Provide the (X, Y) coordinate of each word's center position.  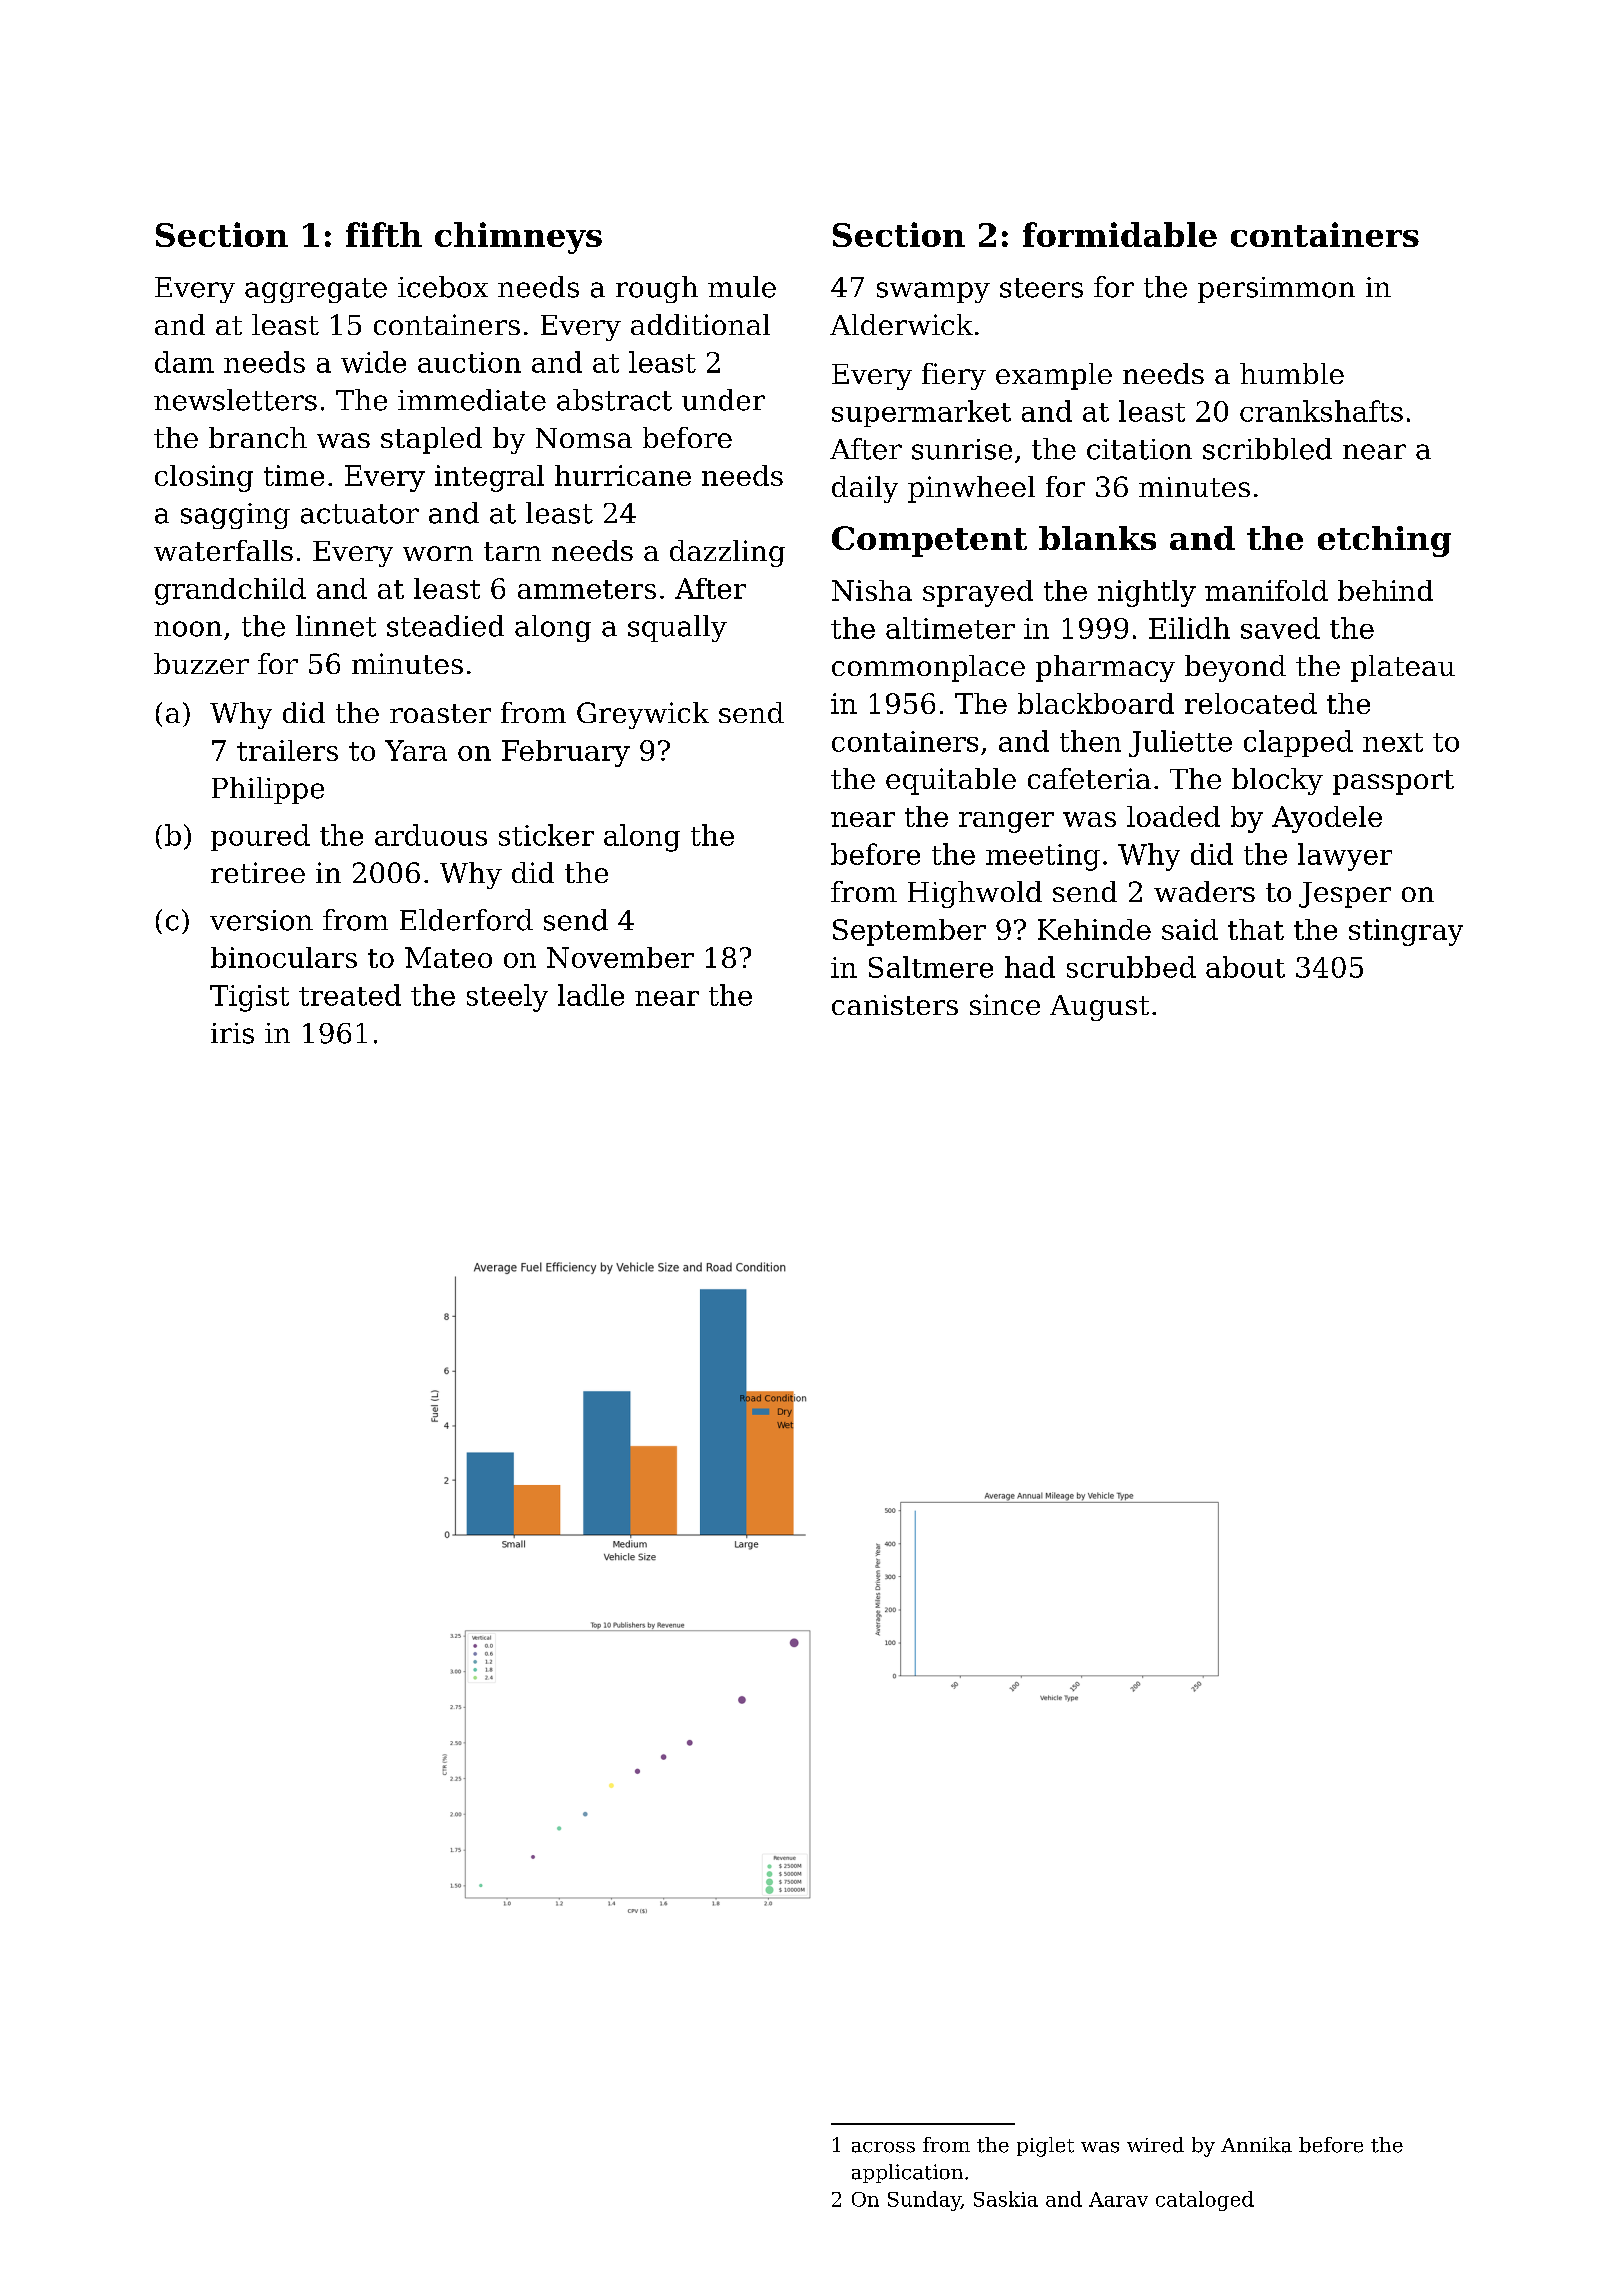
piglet (1045, 2147)
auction (469, 362)
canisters (895, 1005)
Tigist (249, 998)
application (907, 2173)
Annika (1256, 2145)
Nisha (872, 590)
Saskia (1006, 2199)
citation (1139, 449)
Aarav (1118, 2199)
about (1245, 967)
